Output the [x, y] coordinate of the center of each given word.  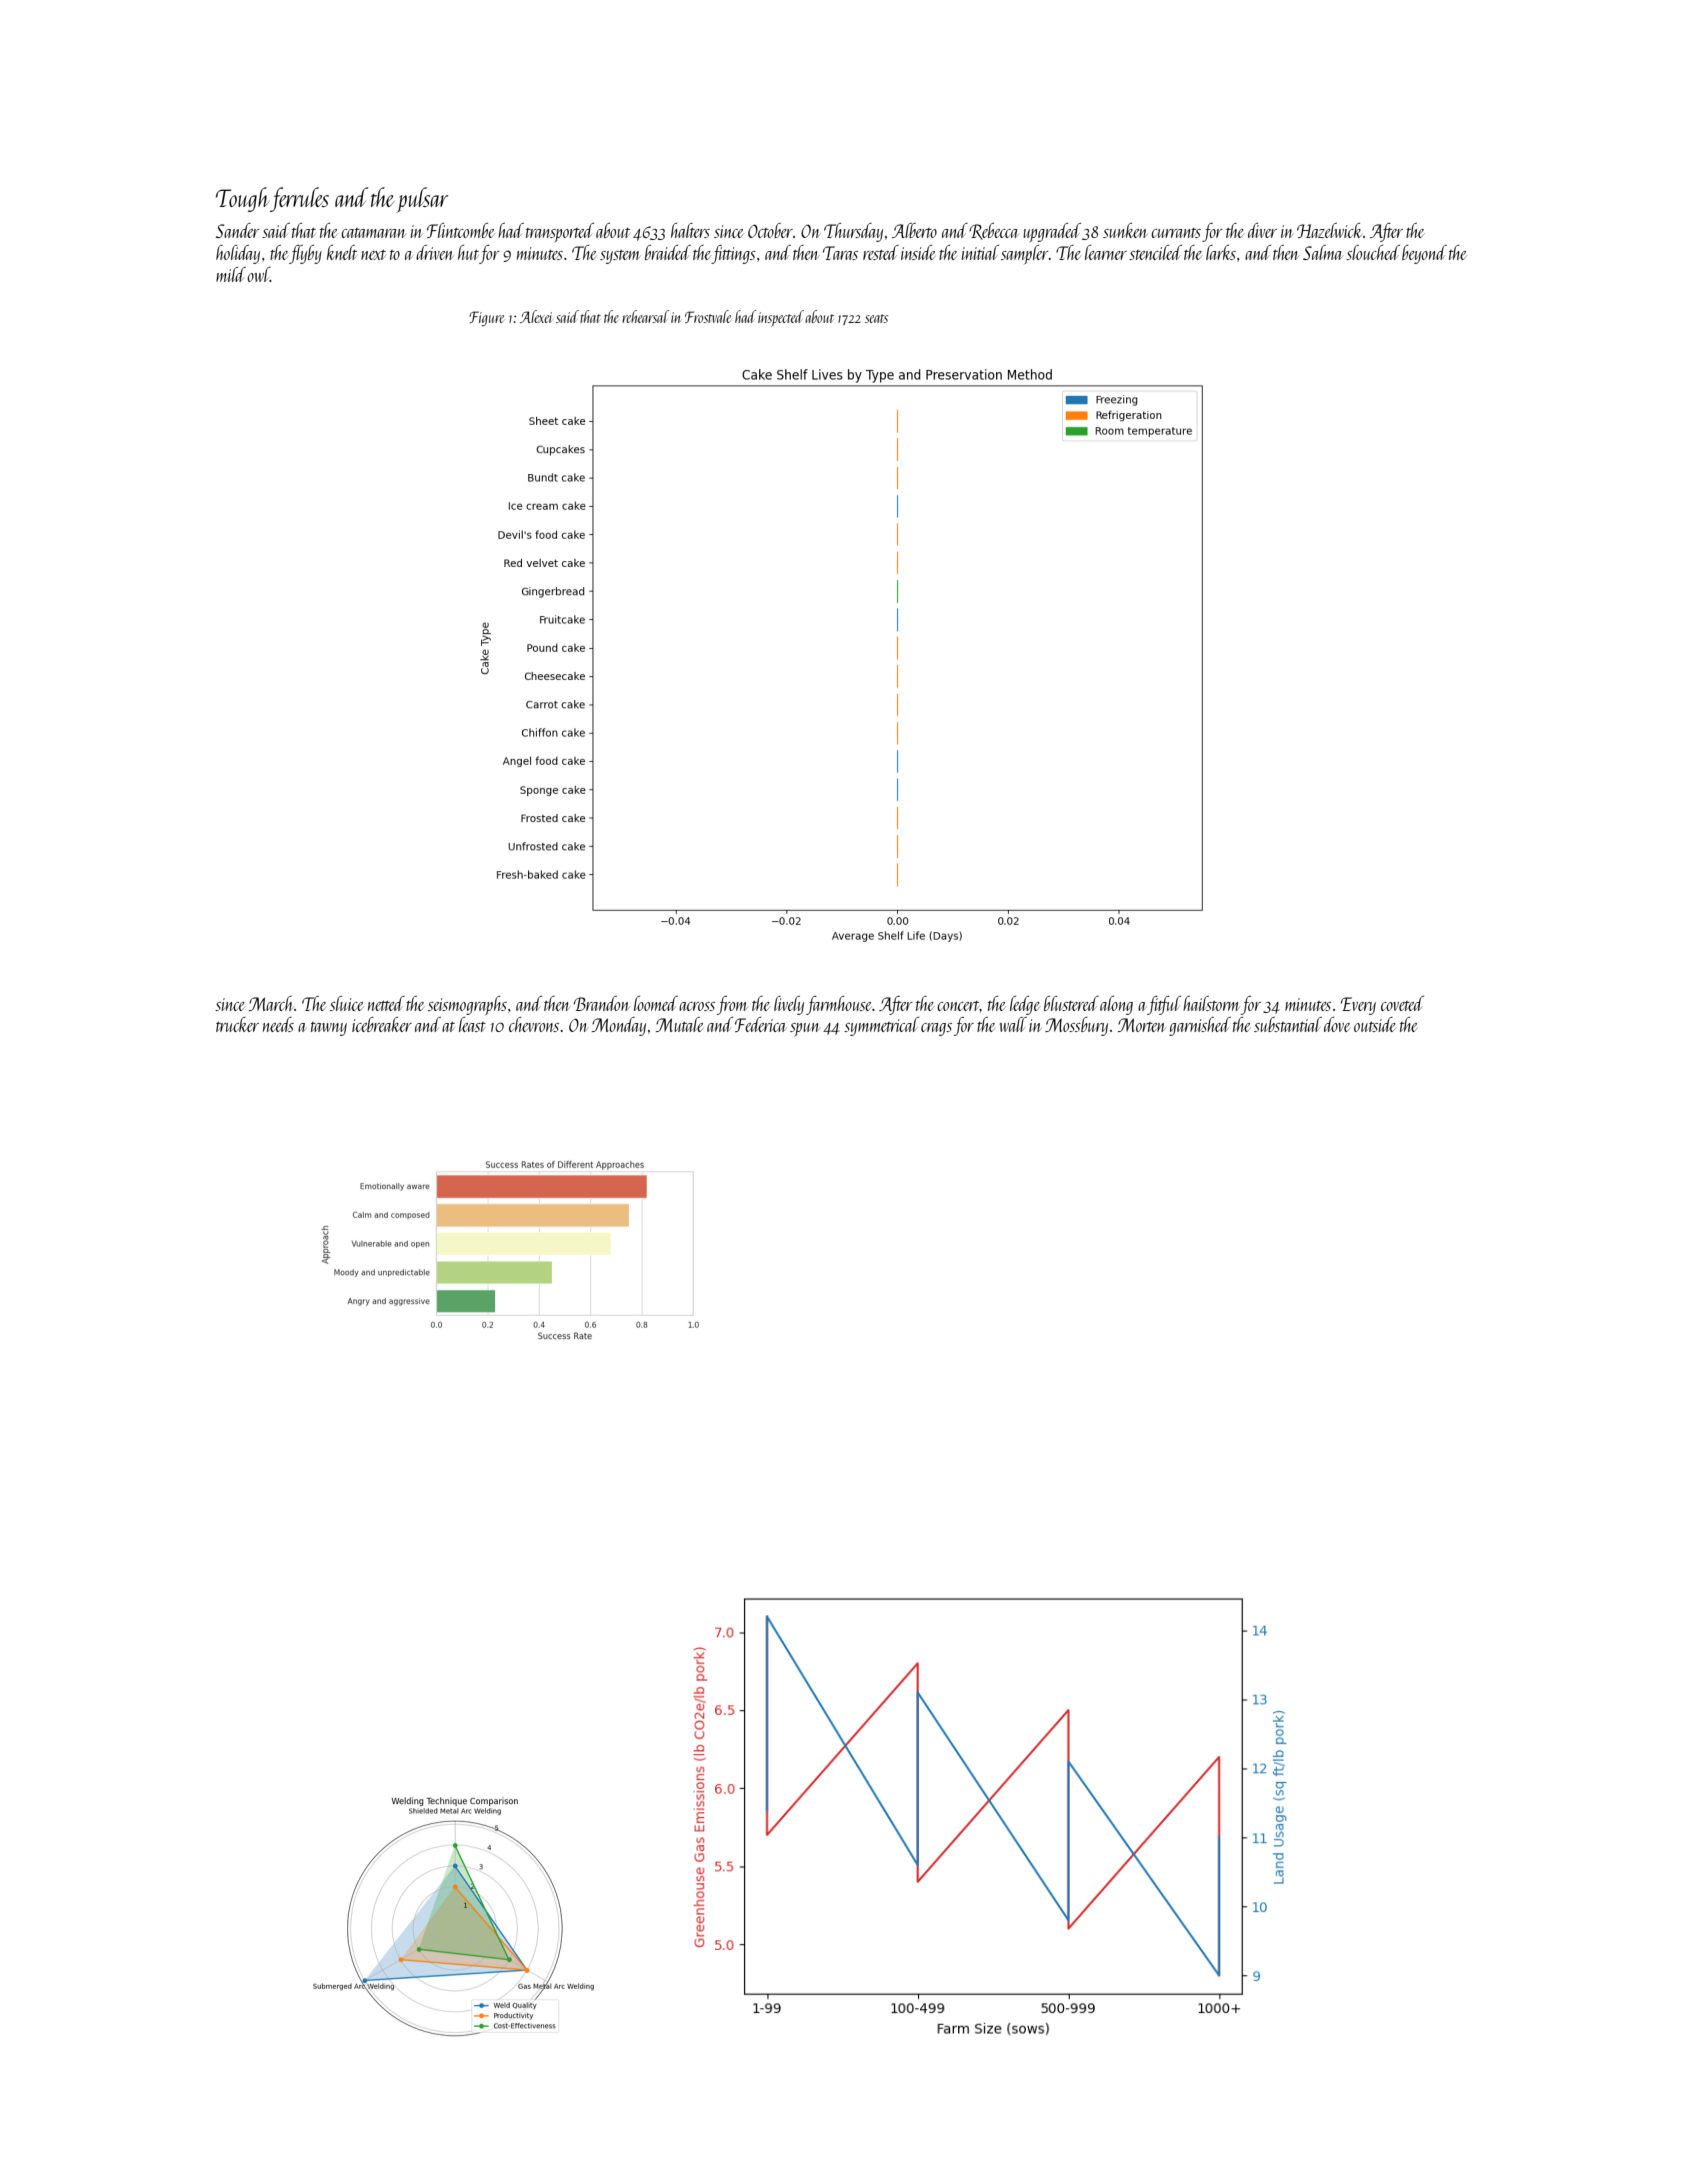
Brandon [602, 1003]
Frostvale [708, 316]
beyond [1424, 254]
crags [936, 1029]
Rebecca [994, 231]
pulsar [422, 200]
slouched [1373, 252]
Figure [486, 318]
